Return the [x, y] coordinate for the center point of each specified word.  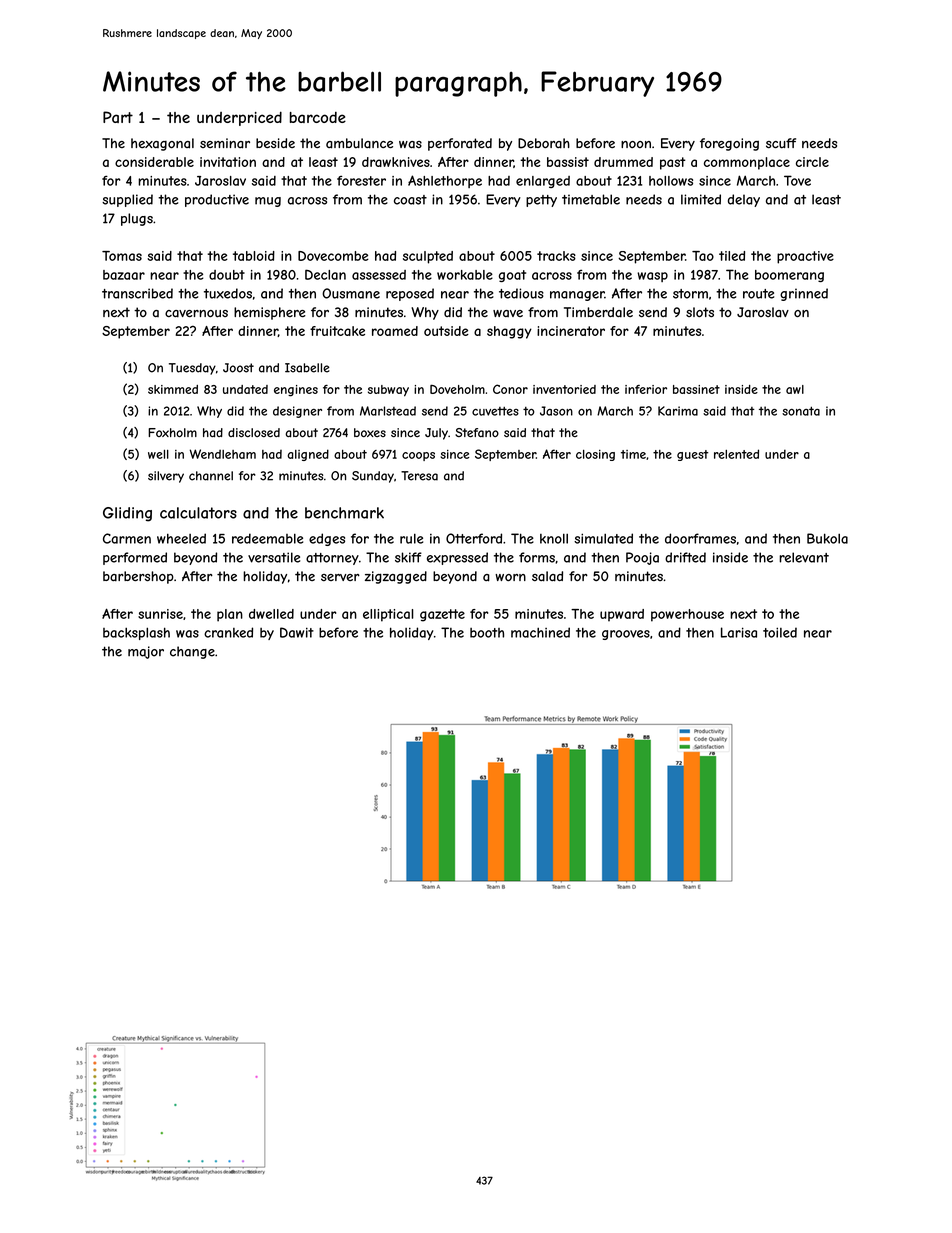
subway [388, 391]
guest [692, 455]
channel [211, 476]
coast [410, 200]
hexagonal [162, 144]
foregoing [729, 144]
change [192, 652]
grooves [626, 635]
